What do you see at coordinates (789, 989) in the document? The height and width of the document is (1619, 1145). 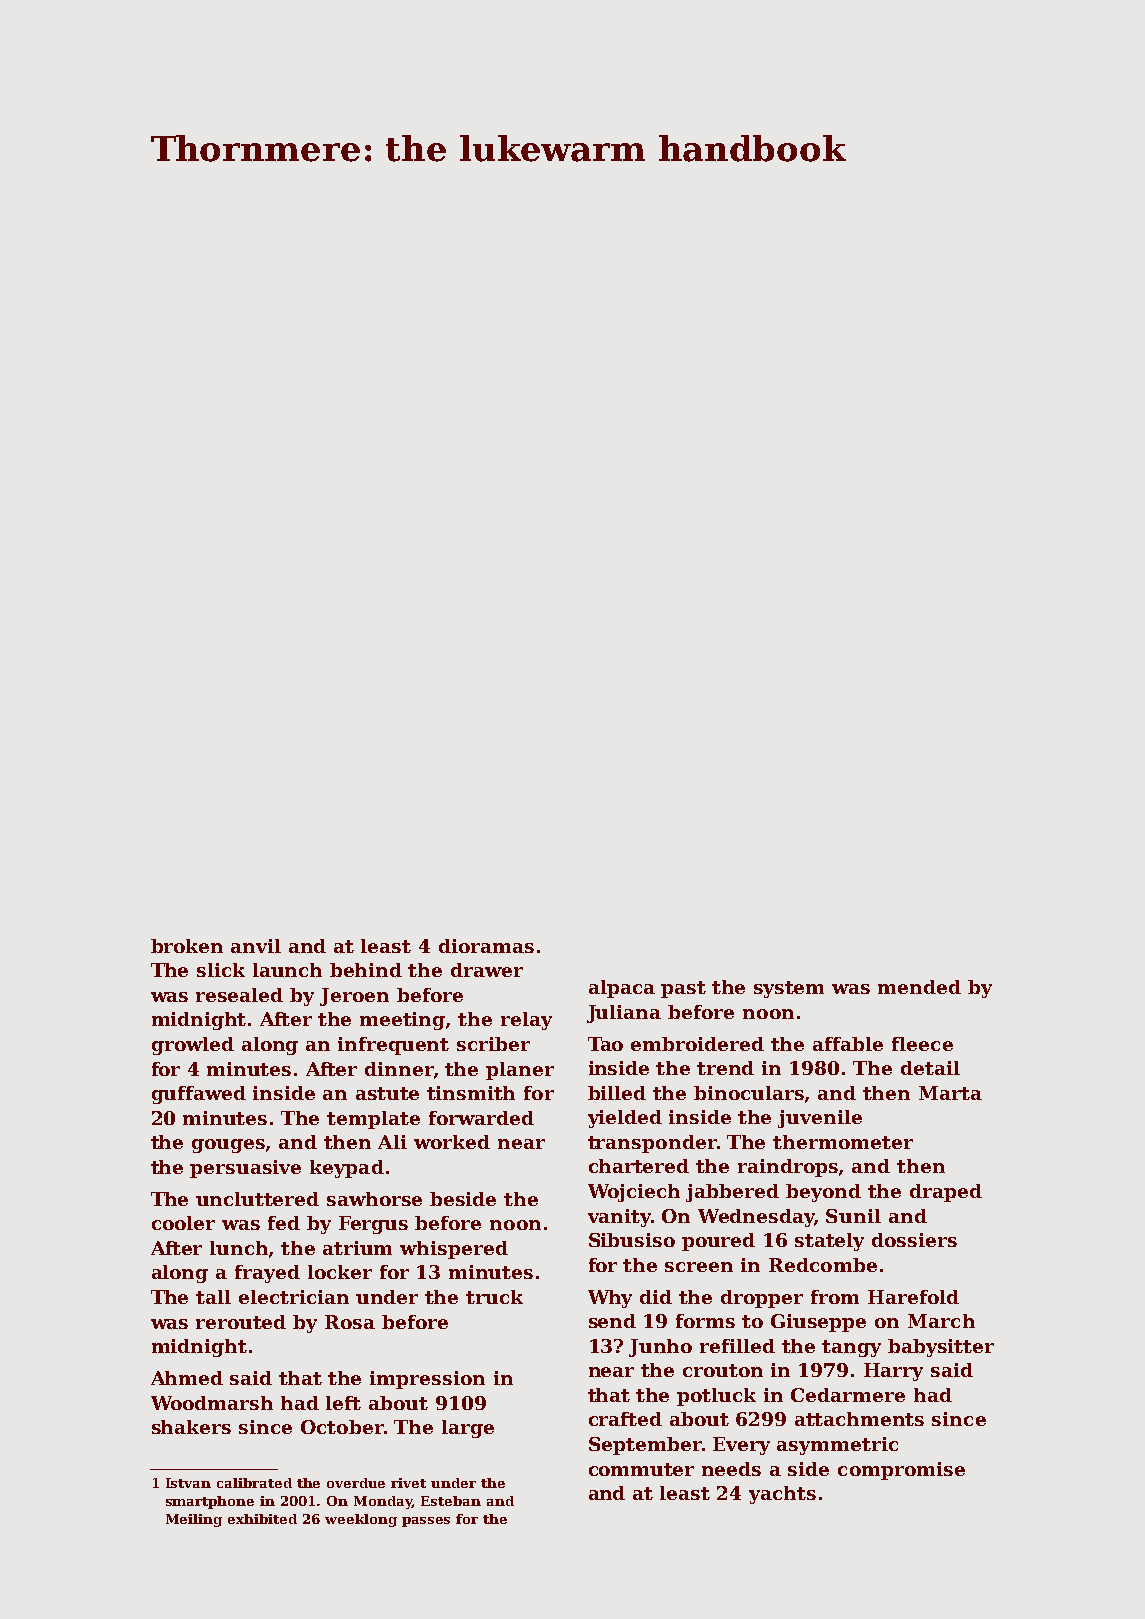 I see `system` at bounding box center [789, 989].
